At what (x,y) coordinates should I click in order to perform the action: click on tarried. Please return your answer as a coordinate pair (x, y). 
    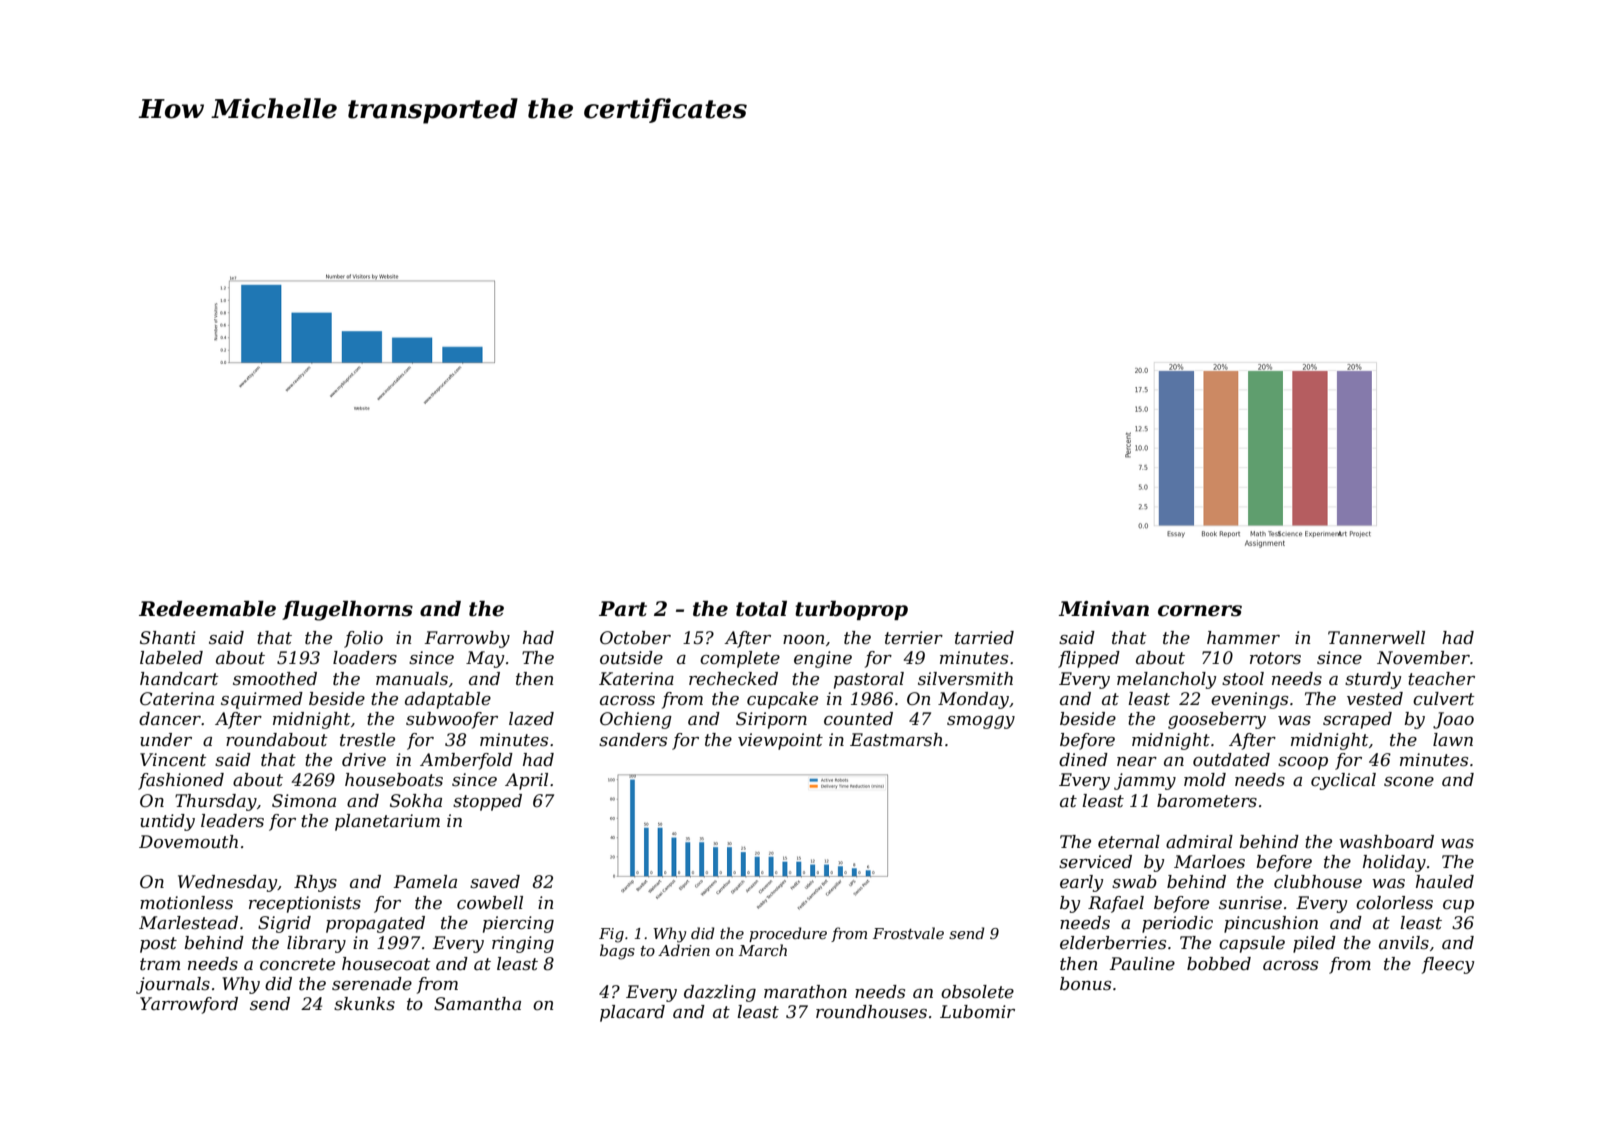
    Looking at the image, I should click on (984, 638).
